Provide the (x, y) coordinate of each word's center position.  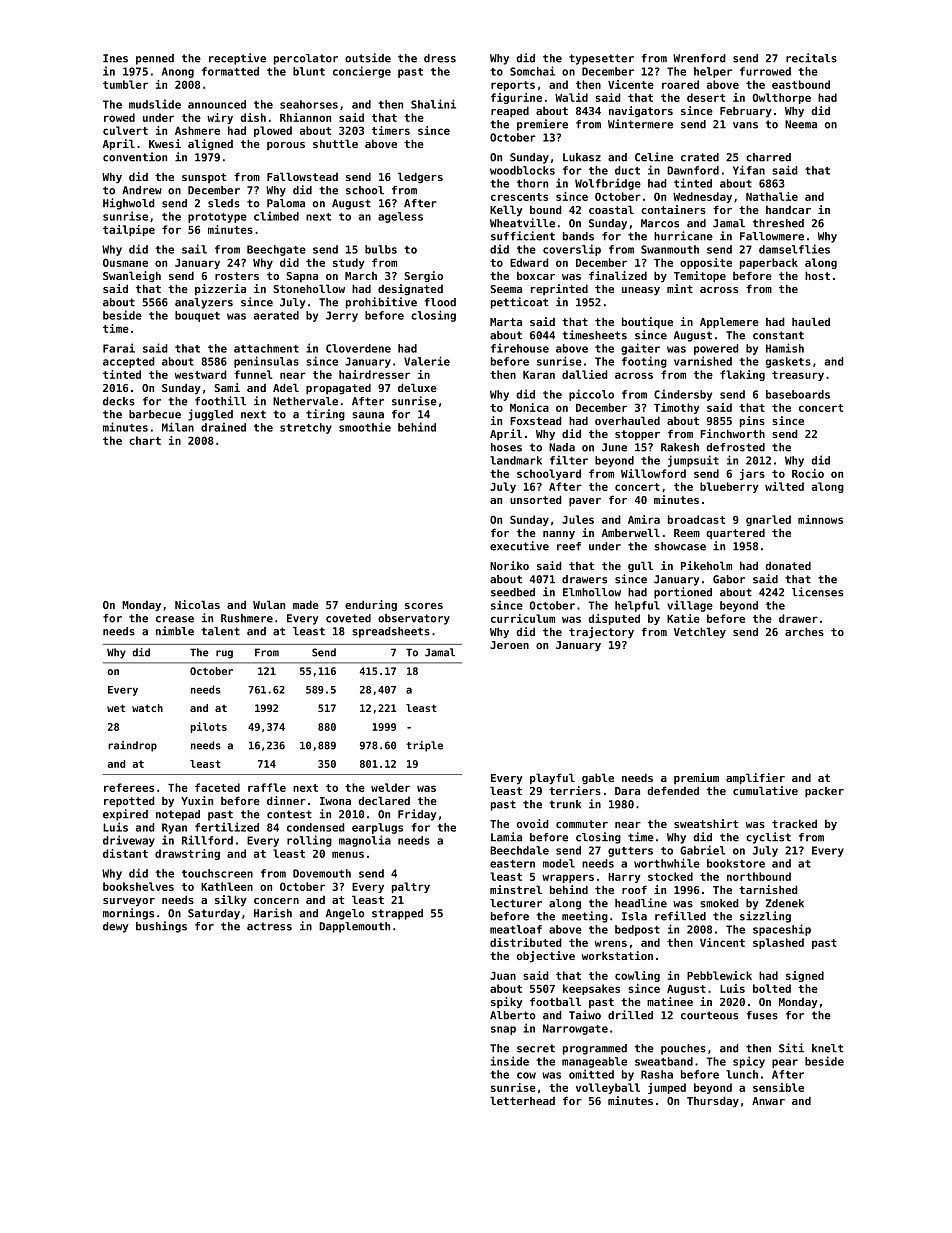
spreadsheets (391, 632)
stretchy (306, 428)
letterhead (522, 1100)
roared (680, 84)
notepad (178, 815)
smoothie (365, 427)
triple (424, 746)
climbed (276, 216)
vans (745, 125)
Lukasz (582, 157)
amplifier (755, 779)
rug (224, 654)
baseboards (798, 394)
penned (155, 59)
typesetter (601, 59)
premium (696, 778)
